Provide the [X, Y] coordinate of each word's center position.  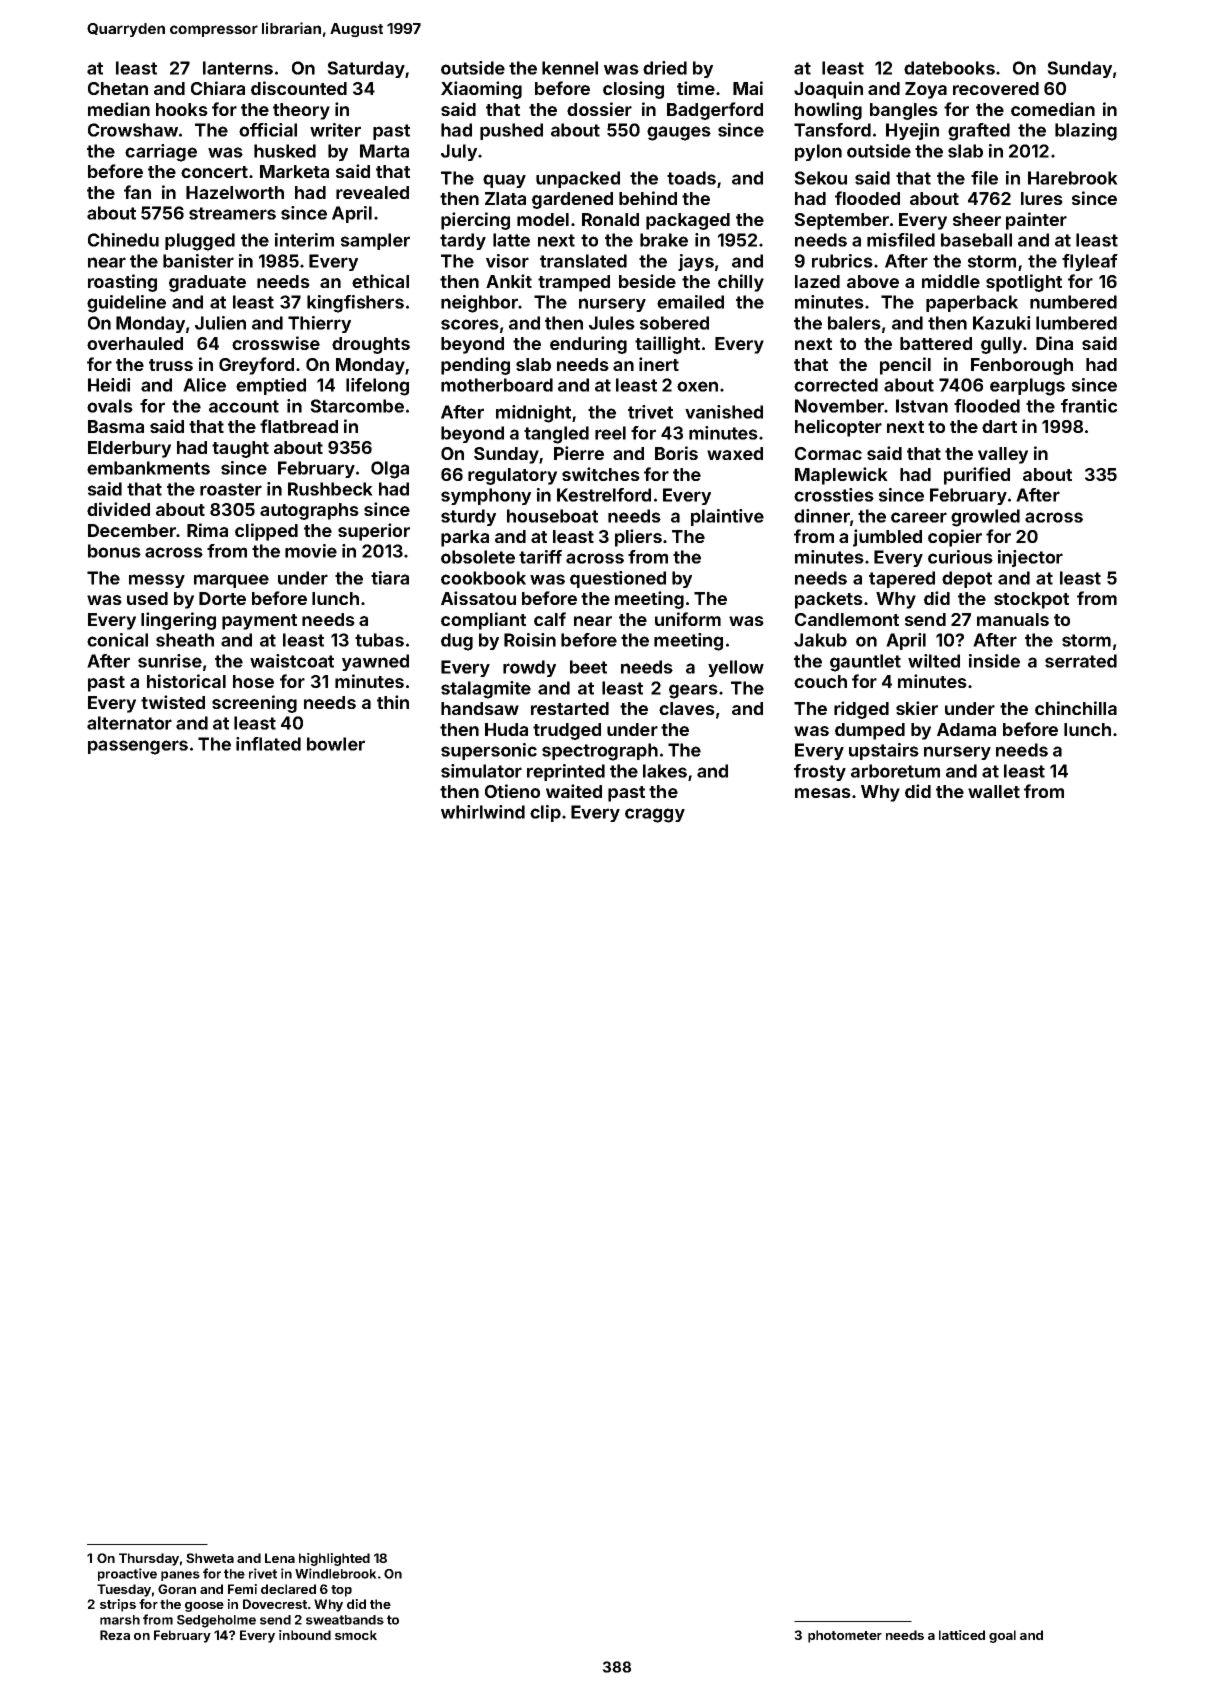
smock [356, 1635]
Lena [280, 1558]
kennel [570, 68]
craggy [655, 815]
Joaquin [828, 90]
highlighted [334, 1559]
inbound [305, 1635]
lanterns [238, 68]
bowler [336, 744]
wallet [994, 791]
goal [1002, 1636]
